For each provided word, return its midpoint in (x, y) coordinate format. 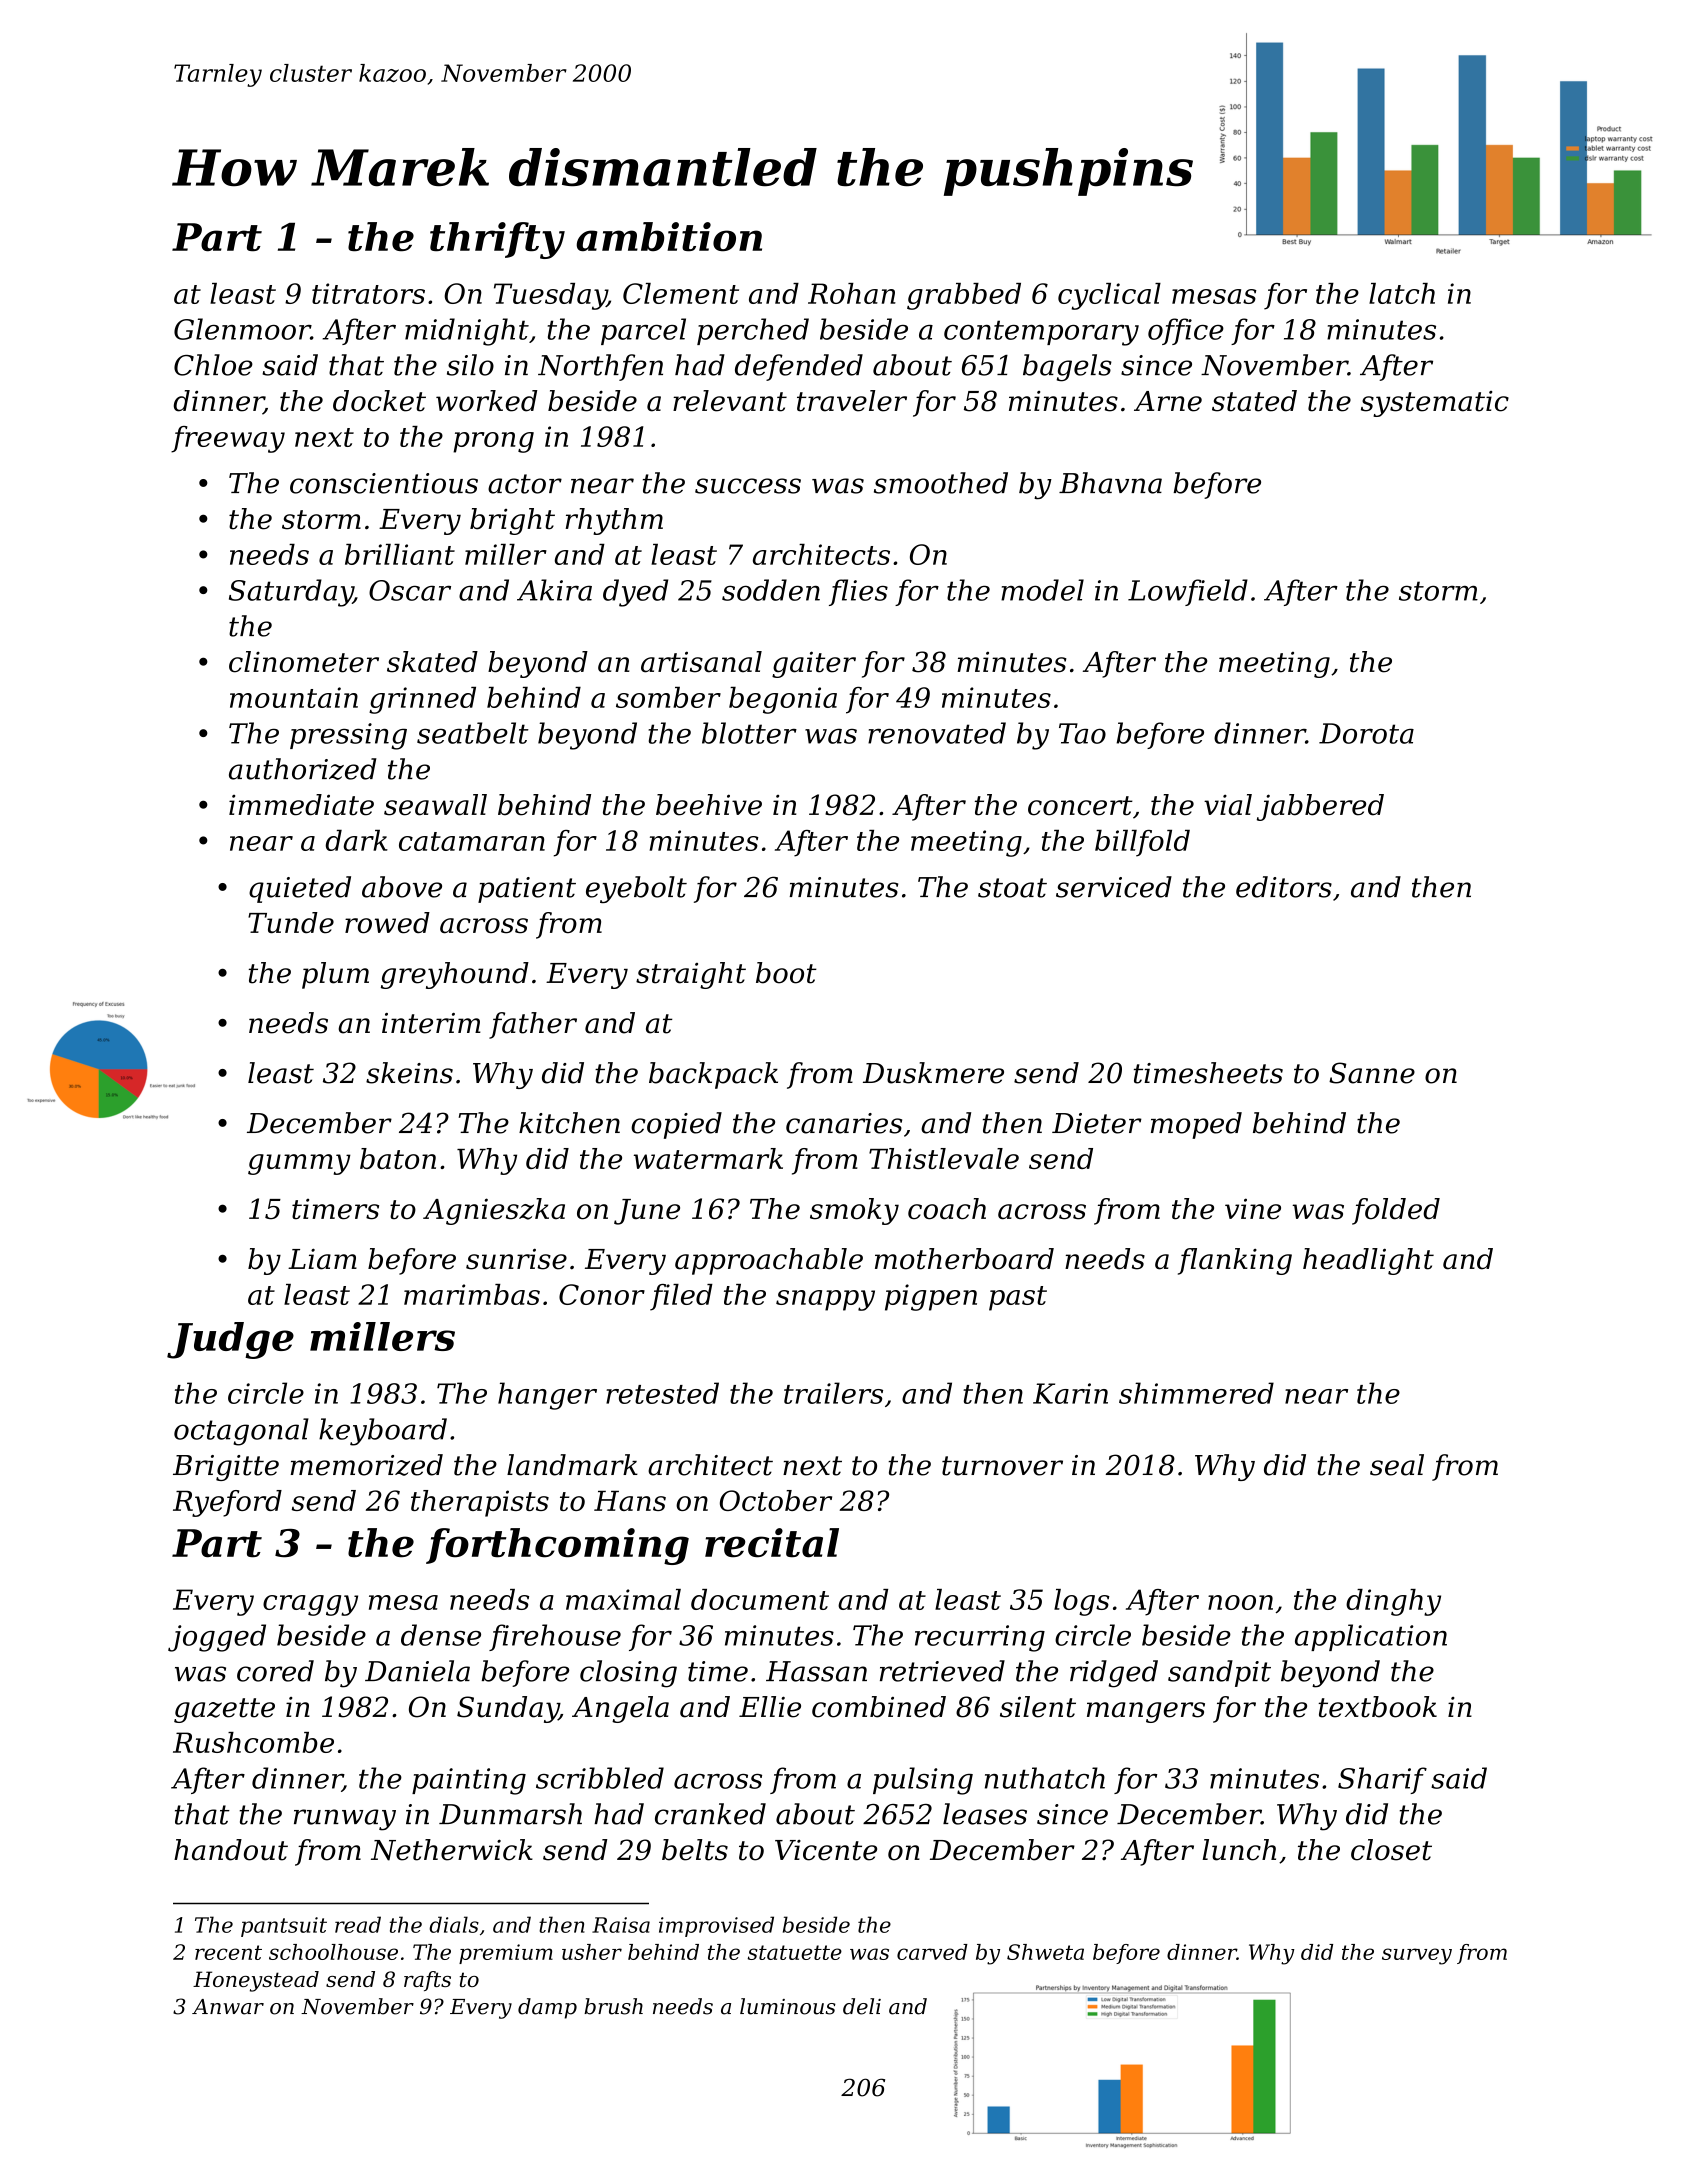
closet (1391, 1850)
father (533, 1025)
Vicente (826, 1850)
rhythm (614, 521)
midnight (467, 332)
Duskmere (933, 1073)
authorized (303, 769)
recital (772, 1543)
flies (858, 592)
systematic (1435, 404)
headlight (1368, 1261)
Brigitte (226, 1468)
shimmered (1196, 1393)
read (358, 1924)
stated (1254, 401)
